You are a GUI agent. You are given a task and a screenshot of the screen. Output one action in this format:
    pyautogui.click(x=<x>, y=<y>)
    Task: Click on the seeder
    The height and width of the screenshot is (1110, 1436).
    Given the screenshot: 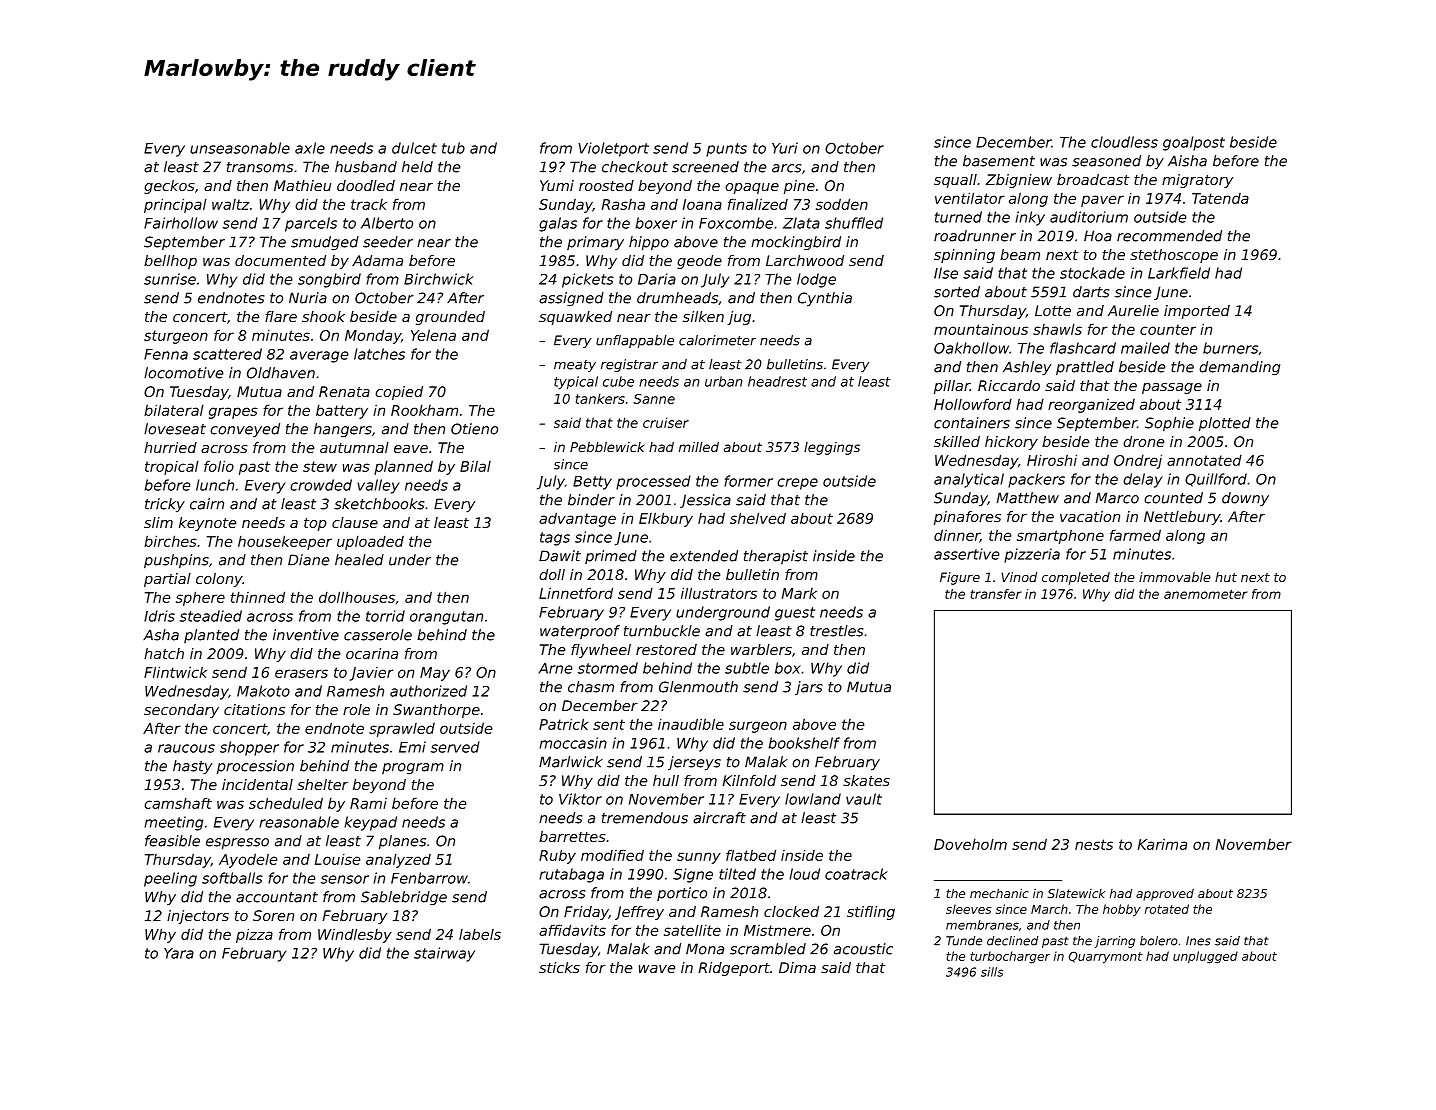 What is the action you would take?
    pyautogui.click(x=388, y=242)
